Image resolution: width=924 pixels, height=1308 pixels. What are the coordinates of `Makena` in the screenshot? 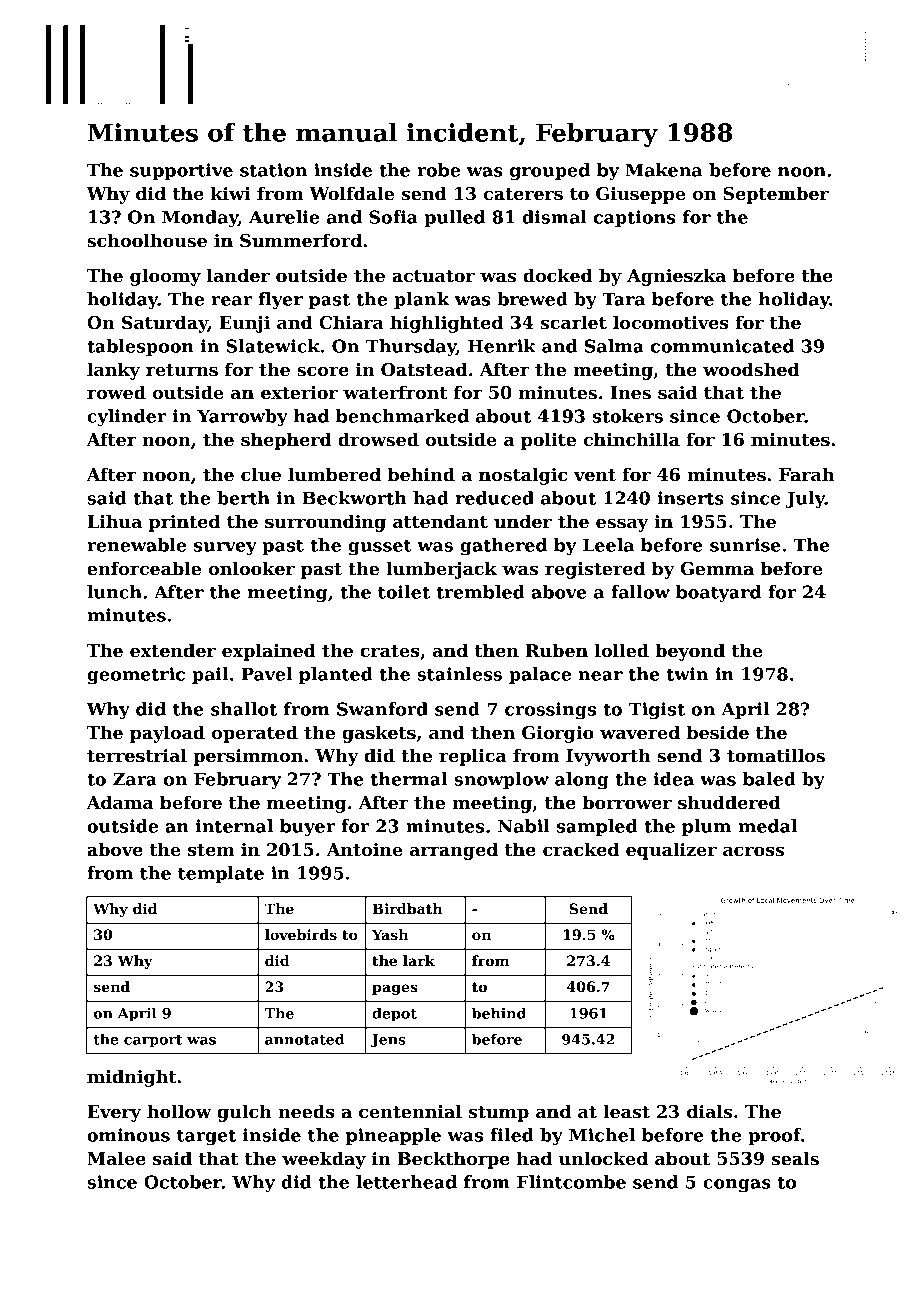 It's located at (663, 170).
